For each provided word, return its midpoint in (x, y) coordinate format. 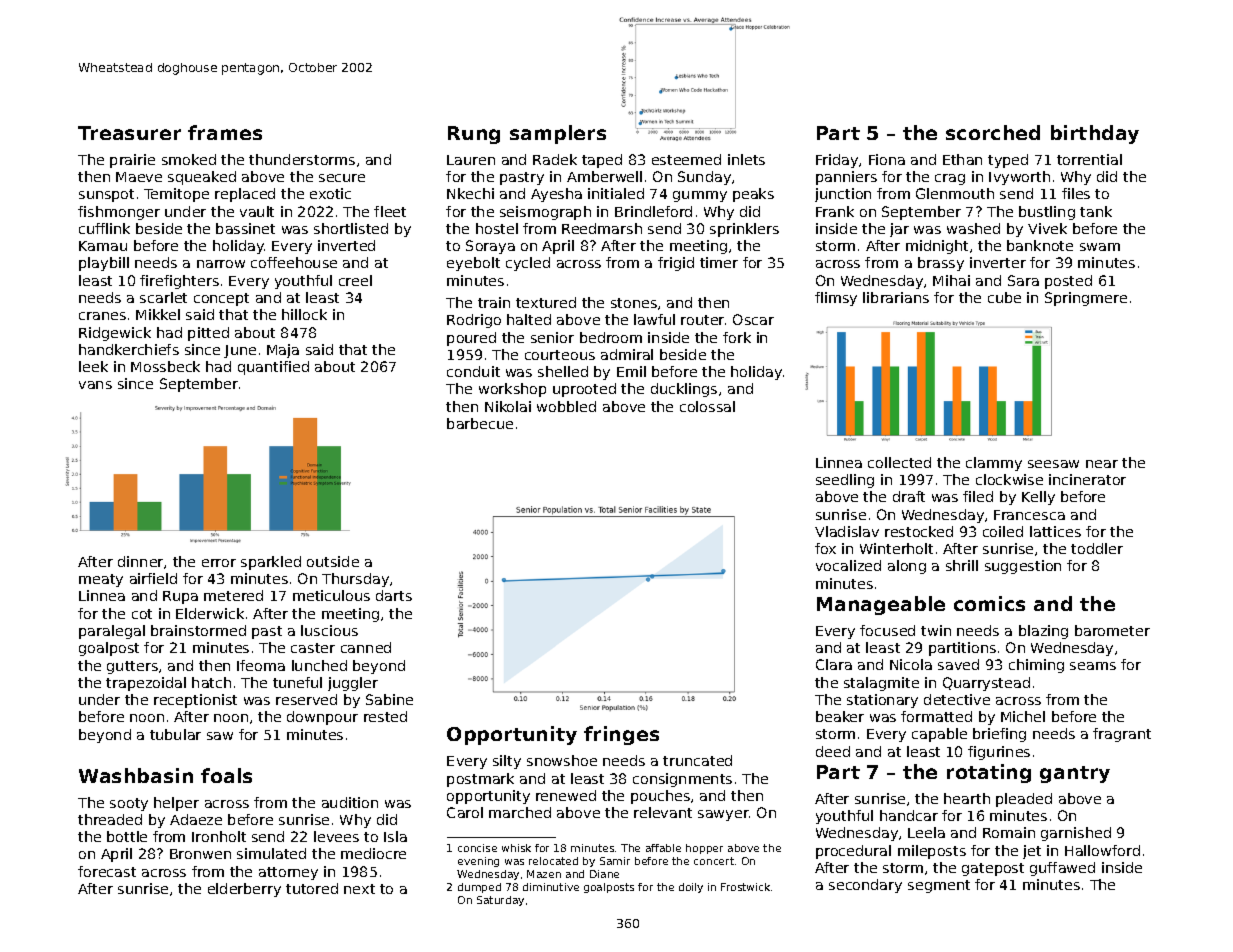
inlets (746, 159)
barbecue (480, 423)
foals (226, 775)
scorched (993, 132)
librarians (896, 297)
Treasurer (129, 133)
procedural (853, 852)
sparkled (271, 563)
